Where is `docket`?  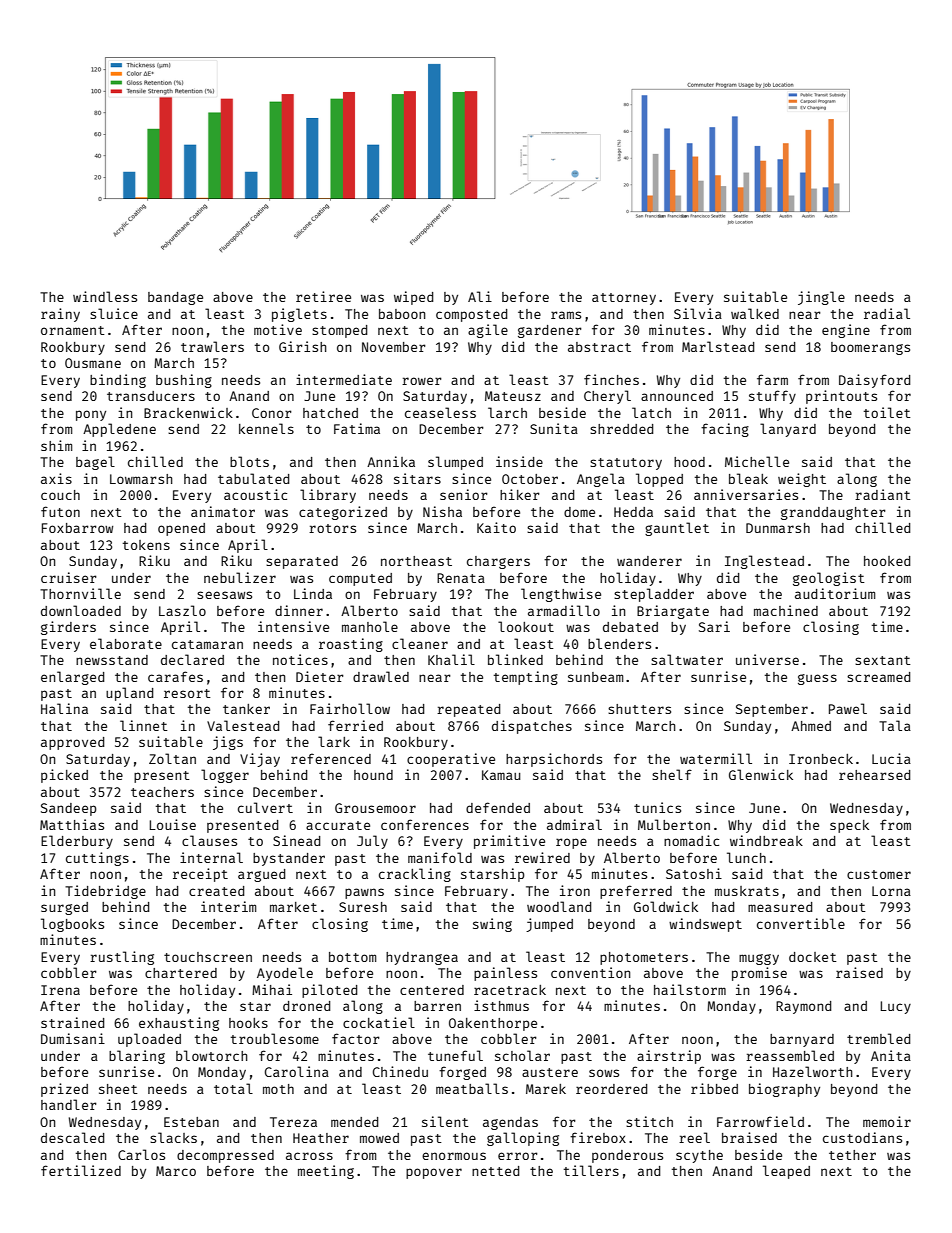
docket is located at coordinates (813, 957).
